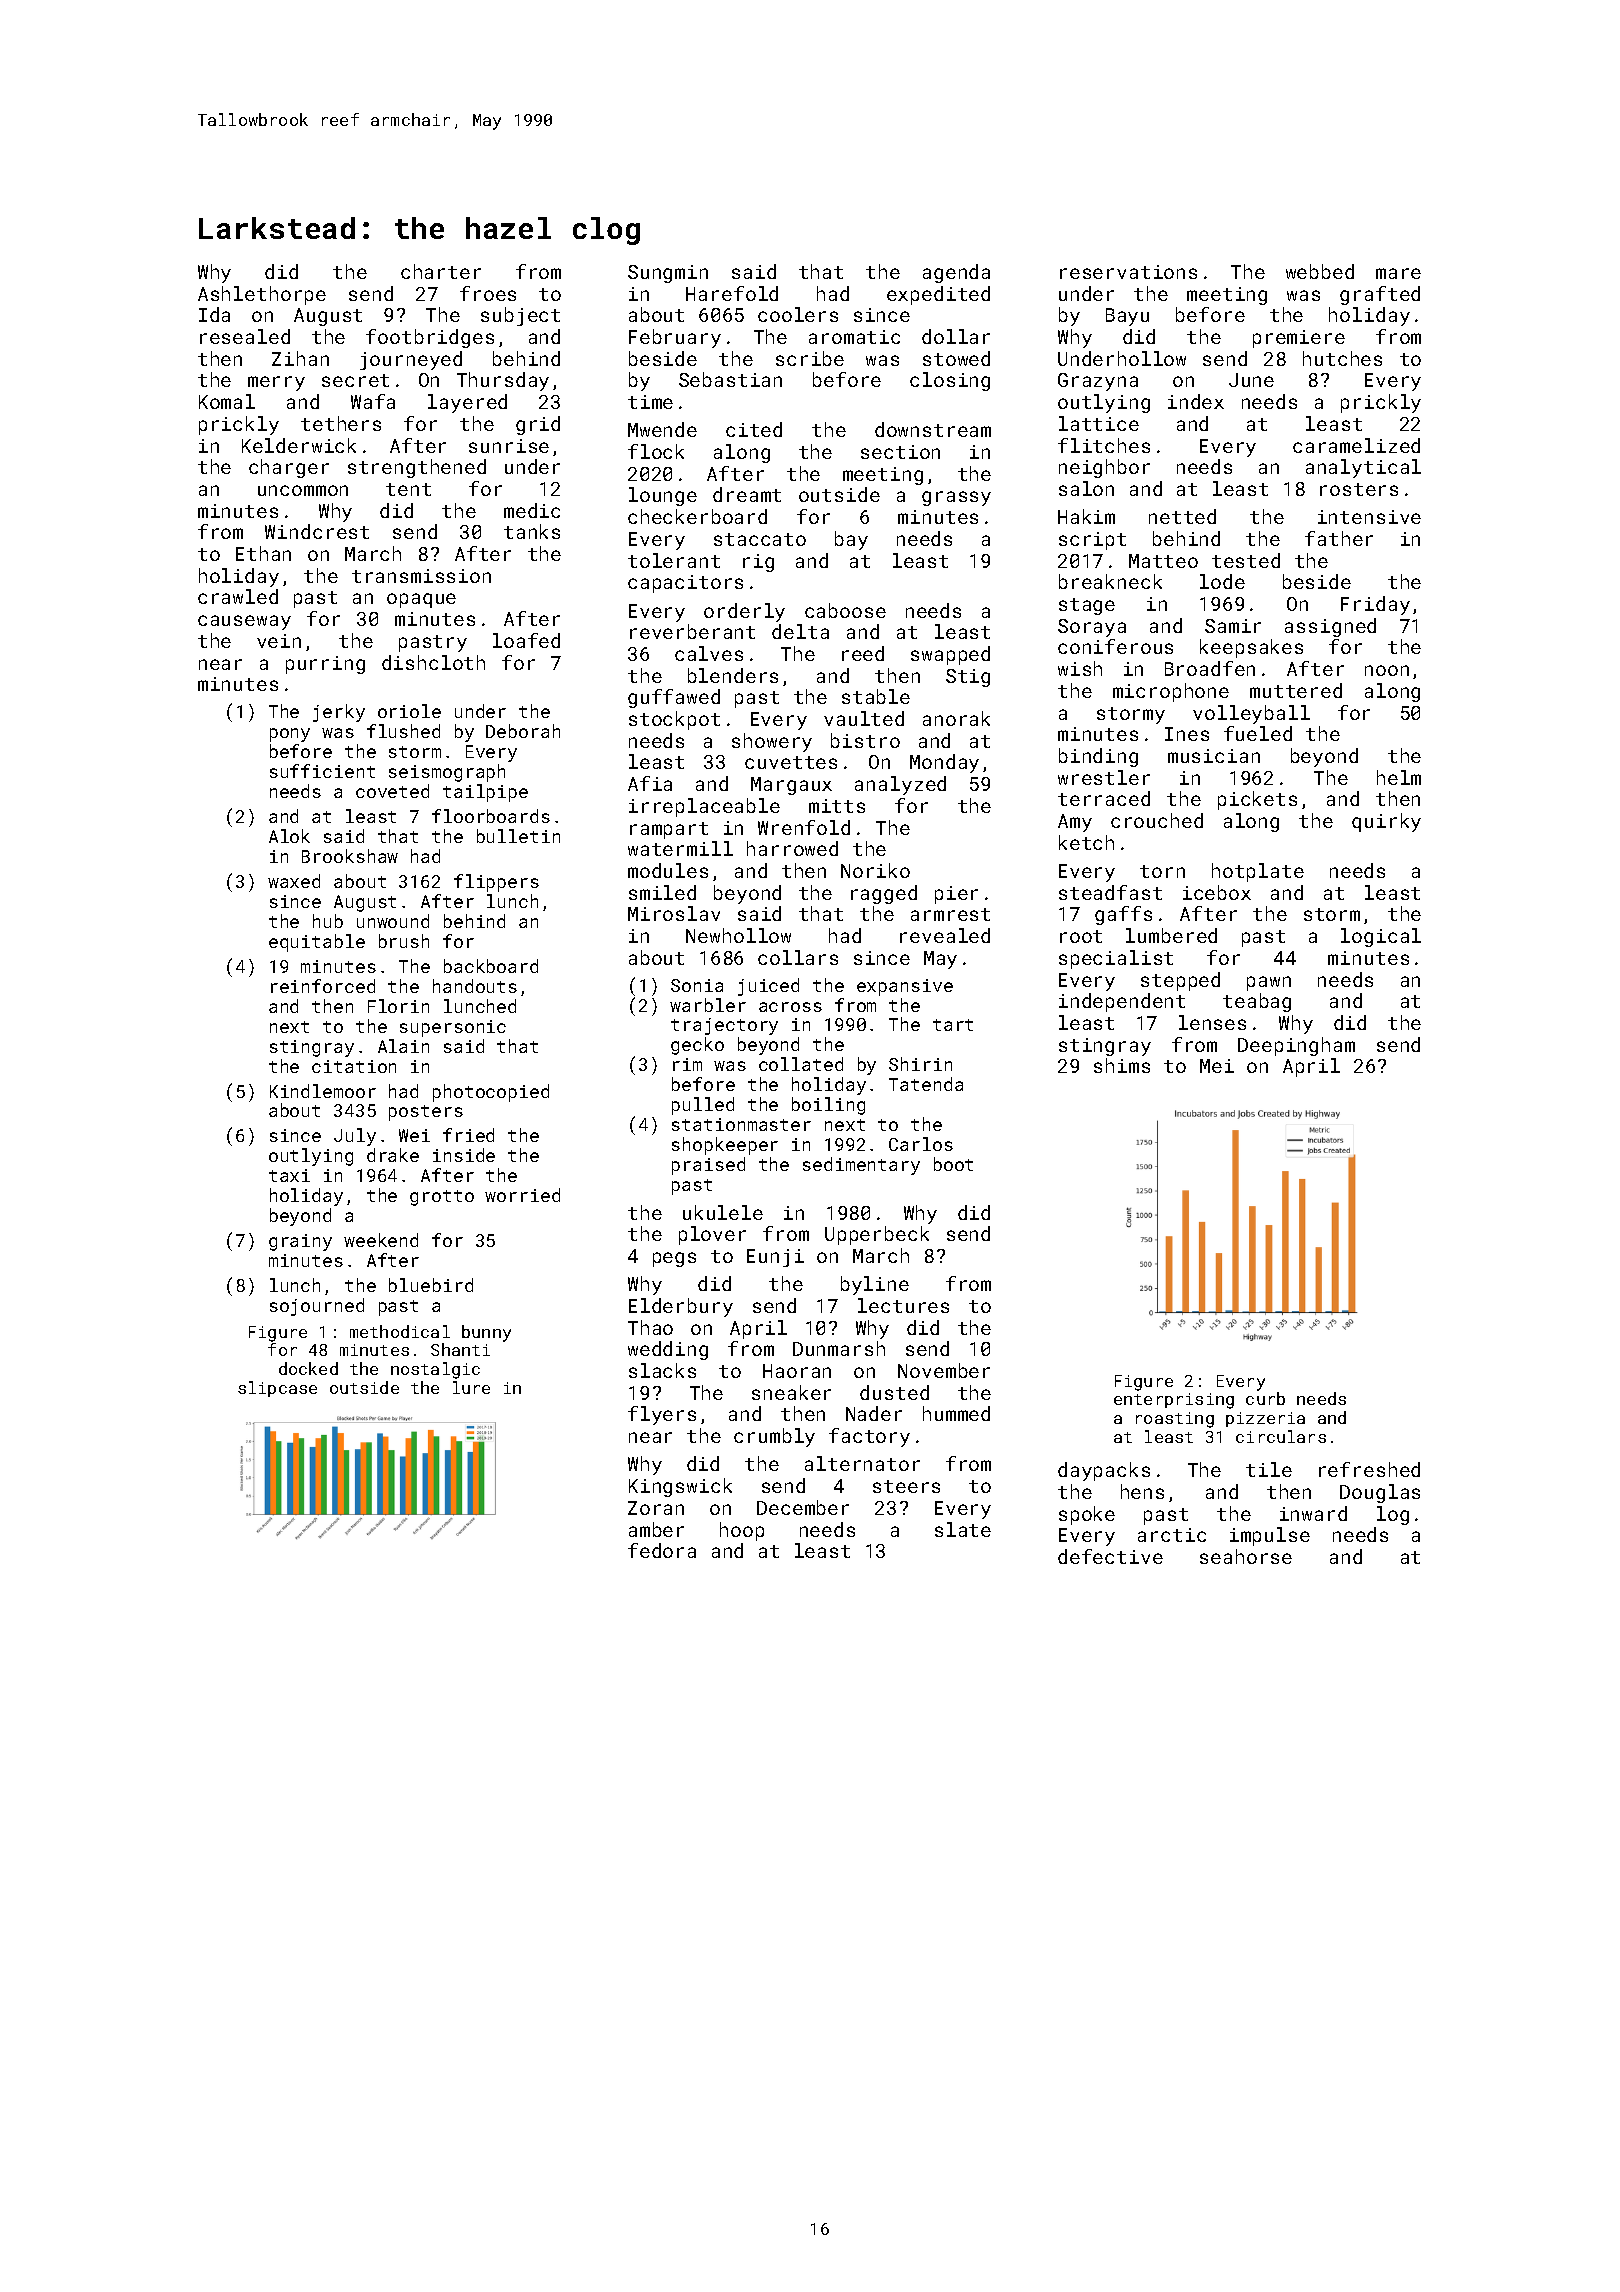 Image resolution: width=1620 pixels, height=2292 pixels. Describe the element at coordinates (801, 1064) in the document. I see `collated` at that location.
